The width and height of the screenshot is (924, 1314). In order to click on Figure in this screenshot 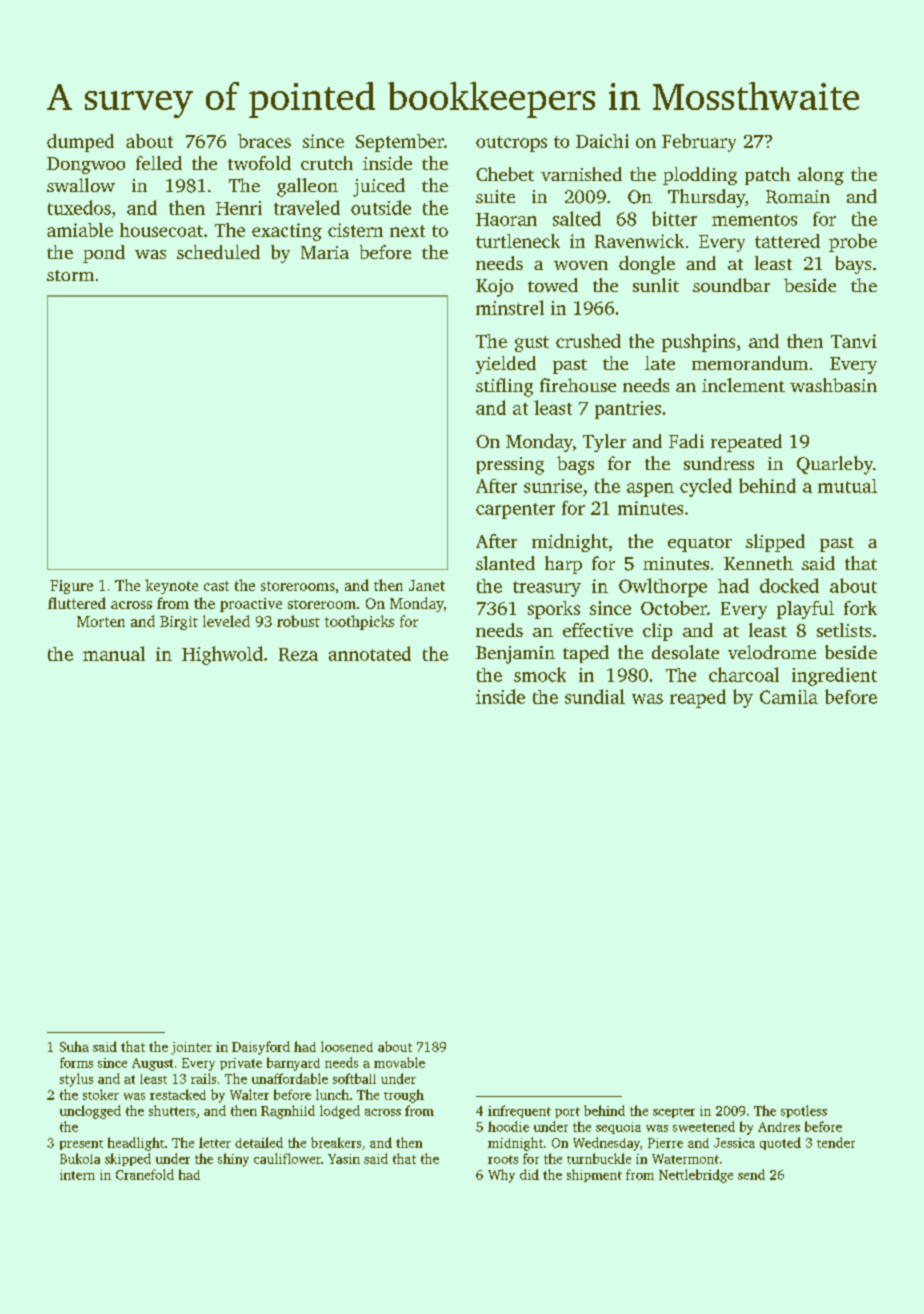, I will do `click(71, 587)`.
